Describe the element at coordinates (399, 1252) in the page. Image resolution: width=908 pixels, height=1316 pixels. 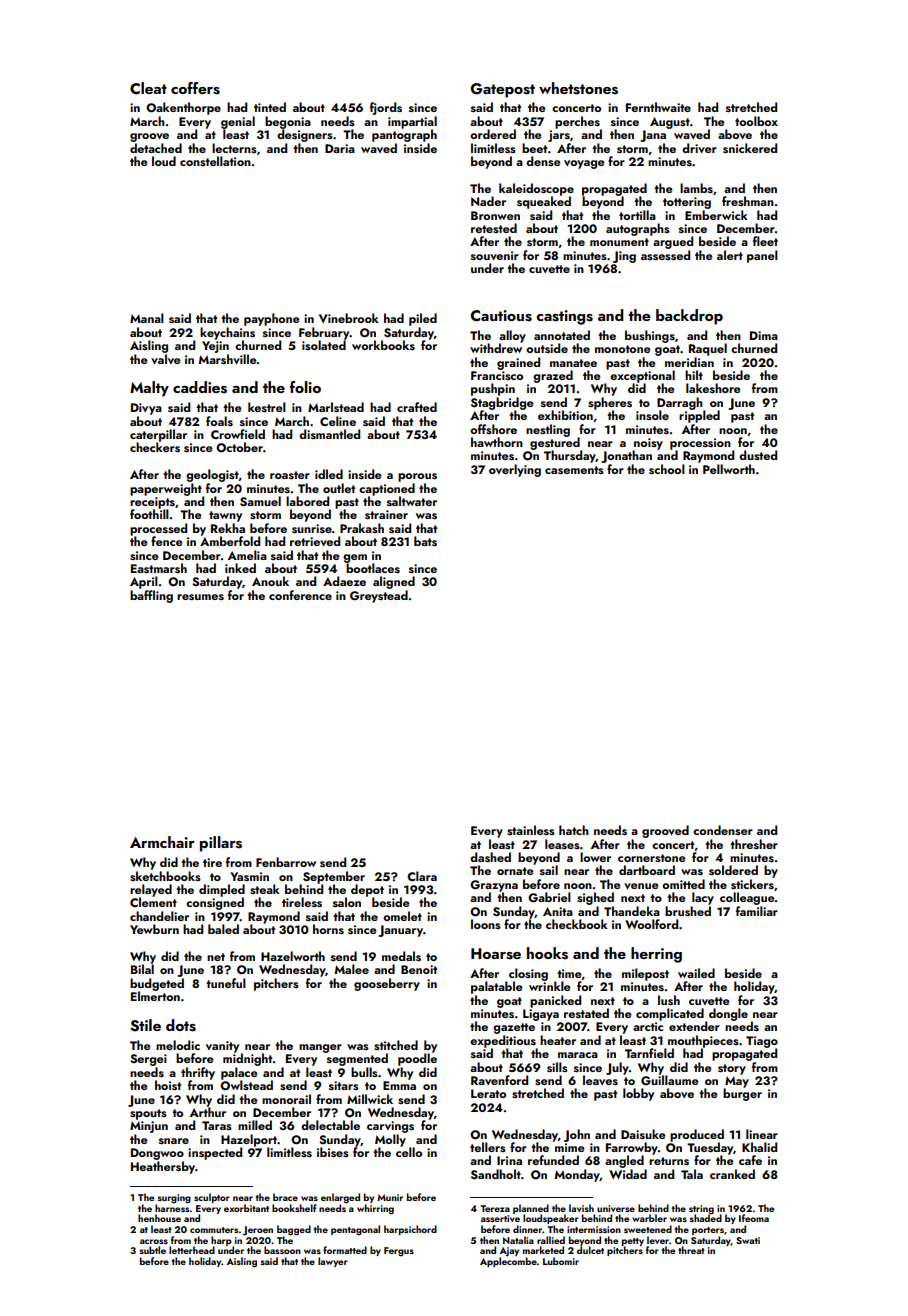
I see `Fergus` at that location.
